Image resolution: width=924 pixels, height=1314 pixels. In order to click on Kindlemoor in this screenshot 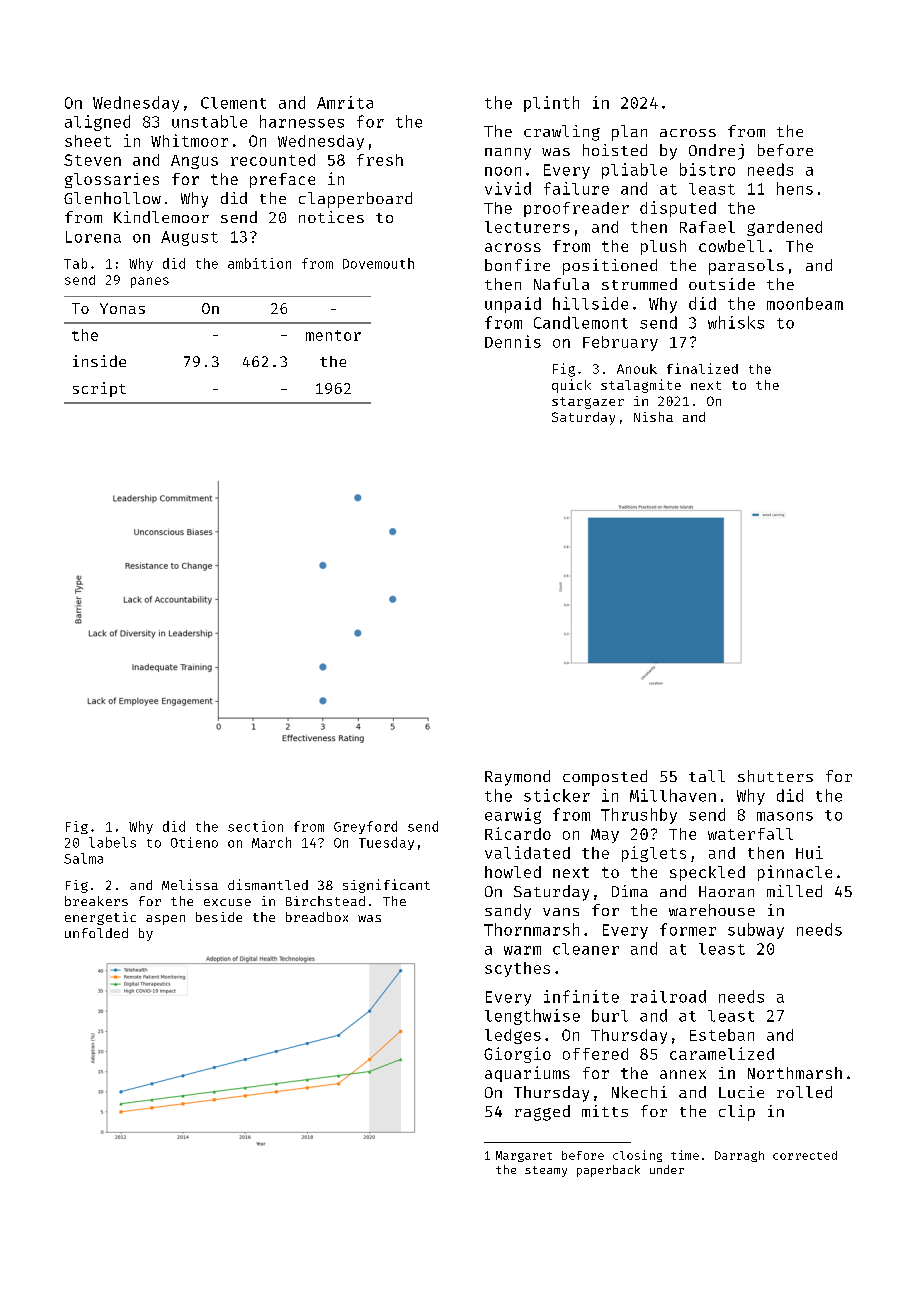, I will do `click(161, 217)`.
